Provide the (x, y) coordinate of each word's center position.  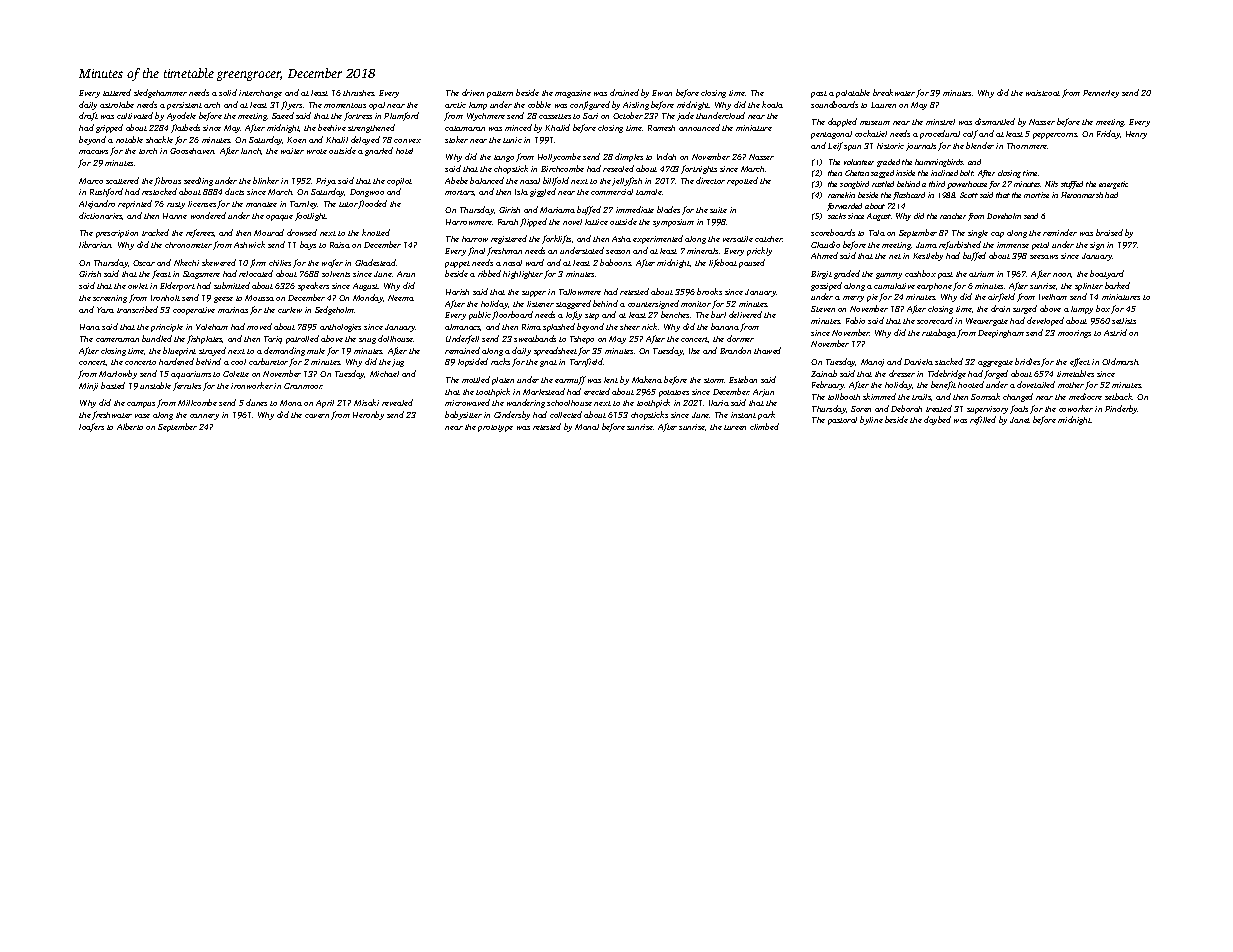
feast (161, 274)
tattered (117, 92)
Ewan (662, 93)
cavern (317, 416)
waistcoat (1043, 93)
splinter (1089, 287)
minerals (702, 251)
